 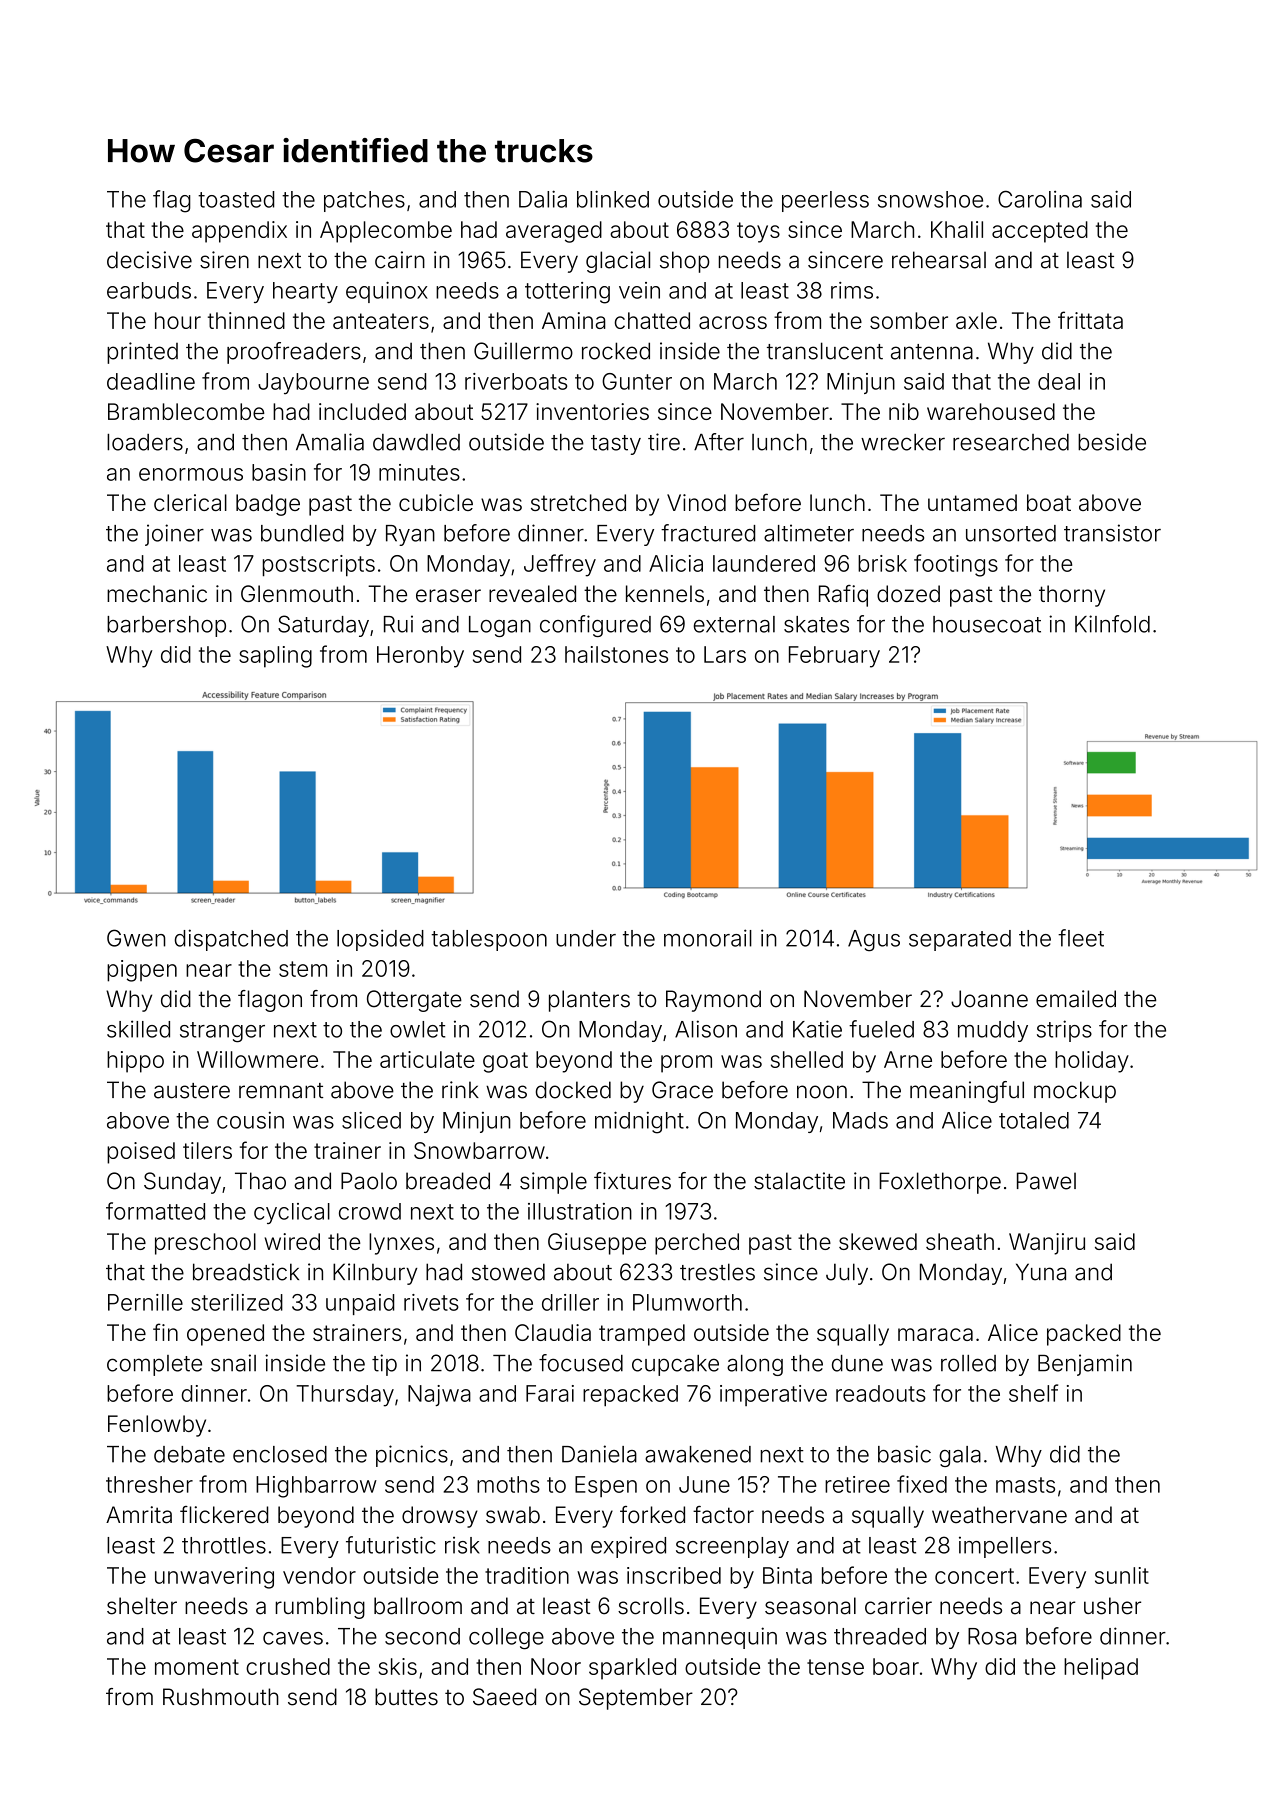 What do you see at coordinates (236, 199) in the screenshot?
I see `toasted` at bounding box center [236, 199].
